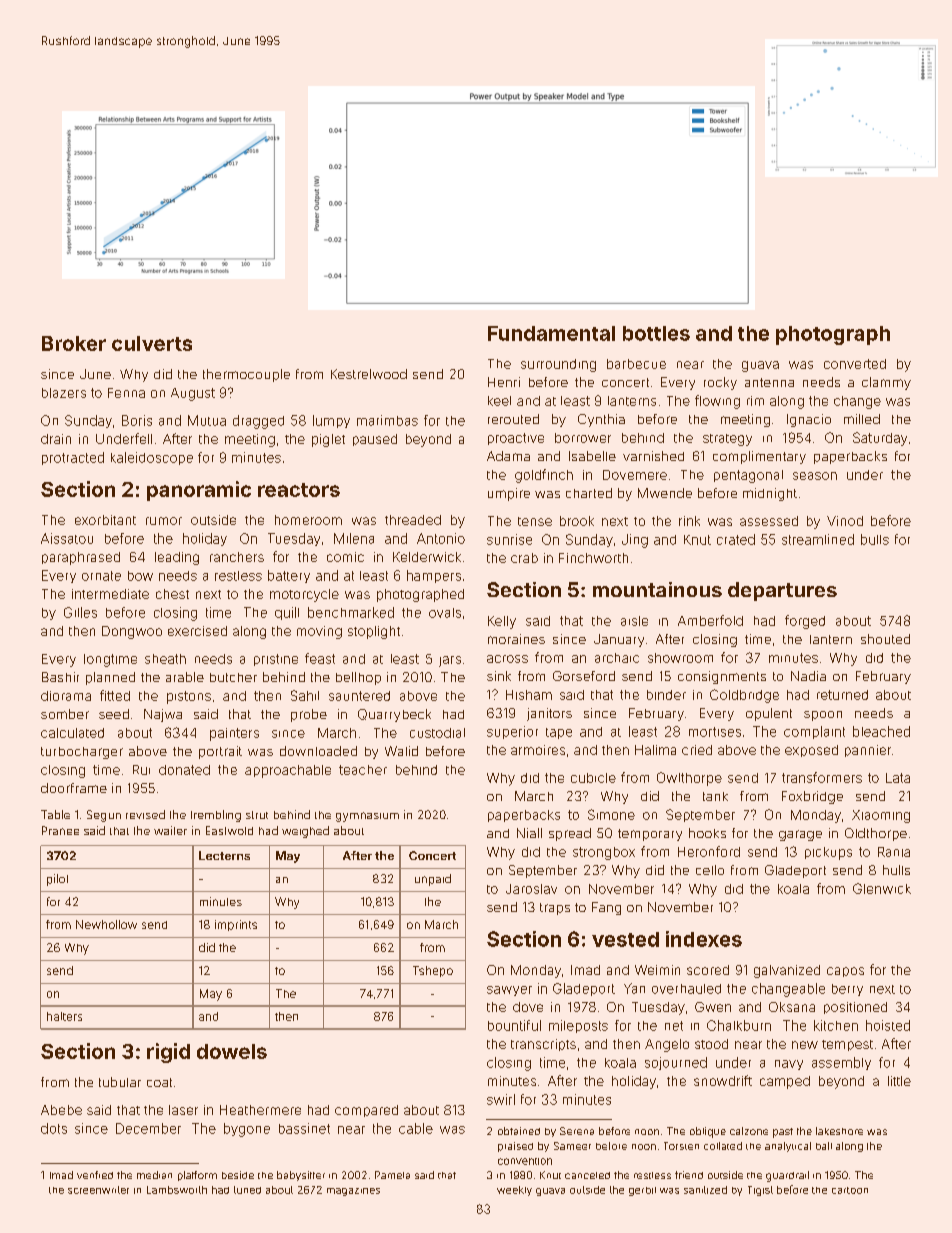  Describe the element at coordinates (152, 343) in the document. I see `culverts` at that location.
